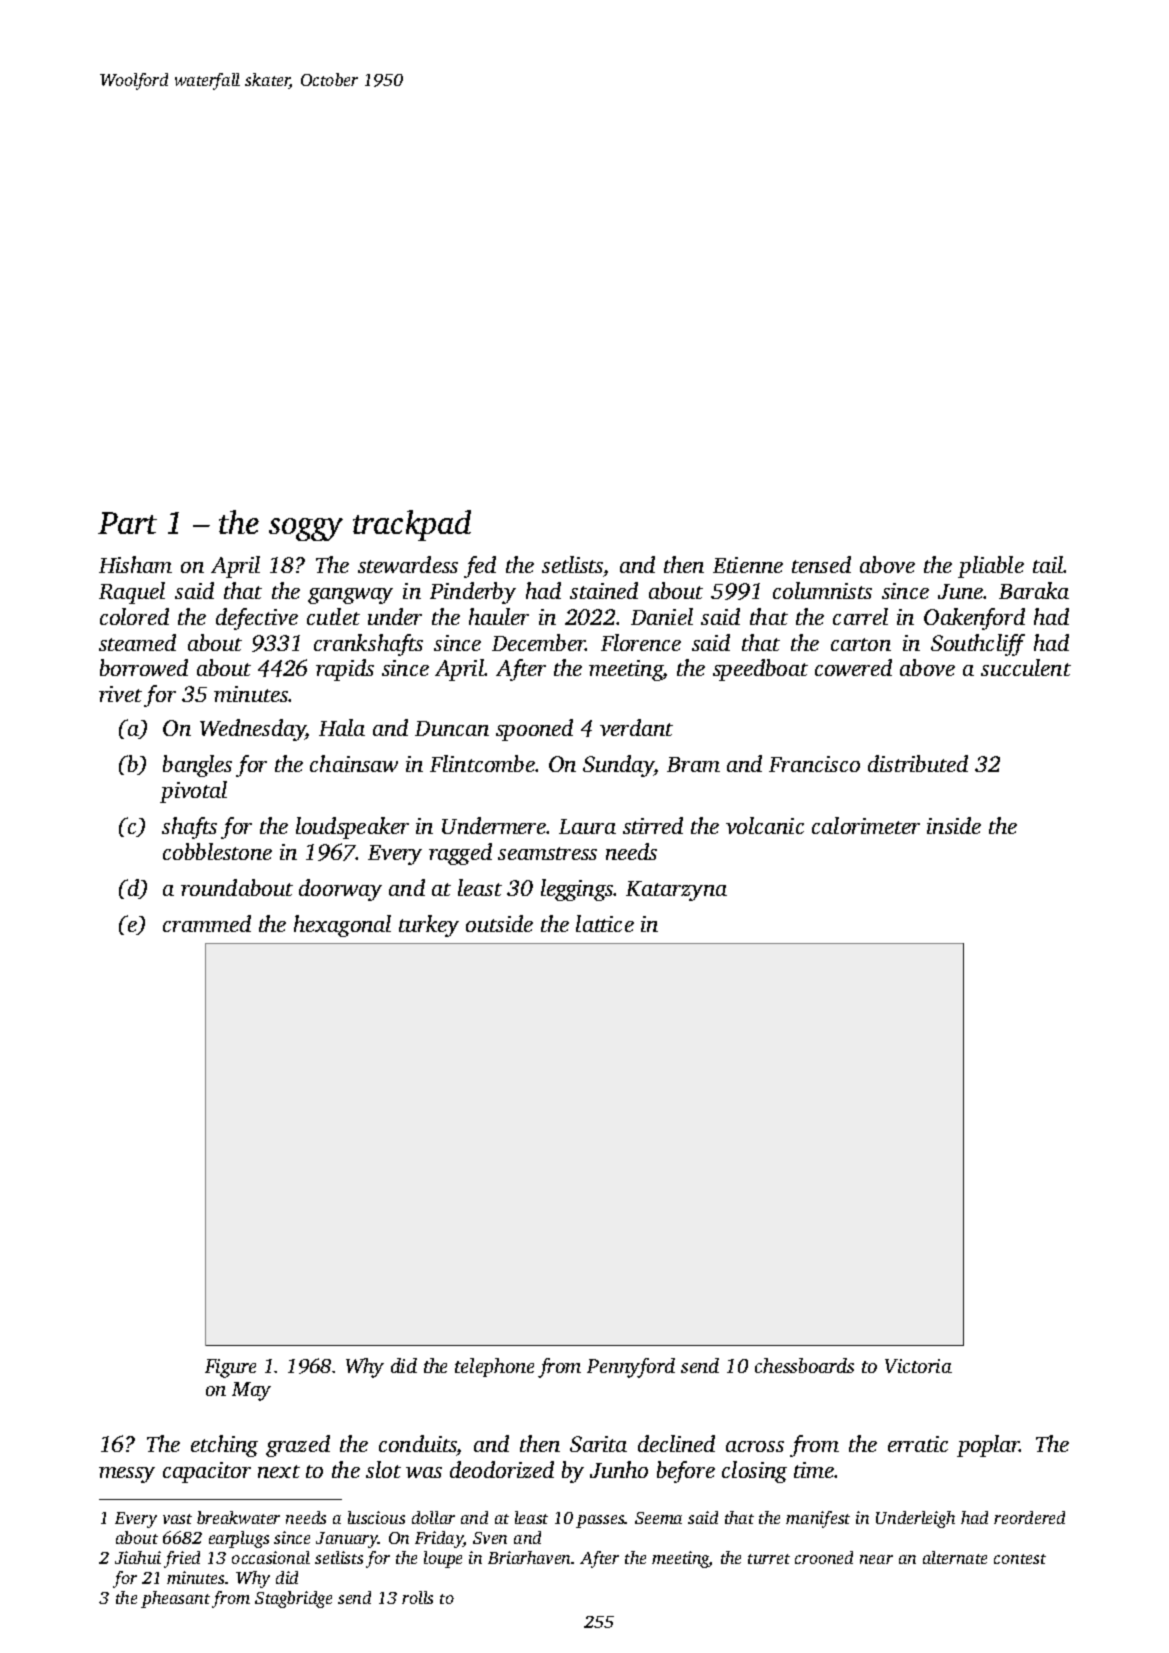 This screenshot has width=1169, height=1653. Describe the element at coordinates (230, 1368) in the screenshot. I see `Figure` at that location.
